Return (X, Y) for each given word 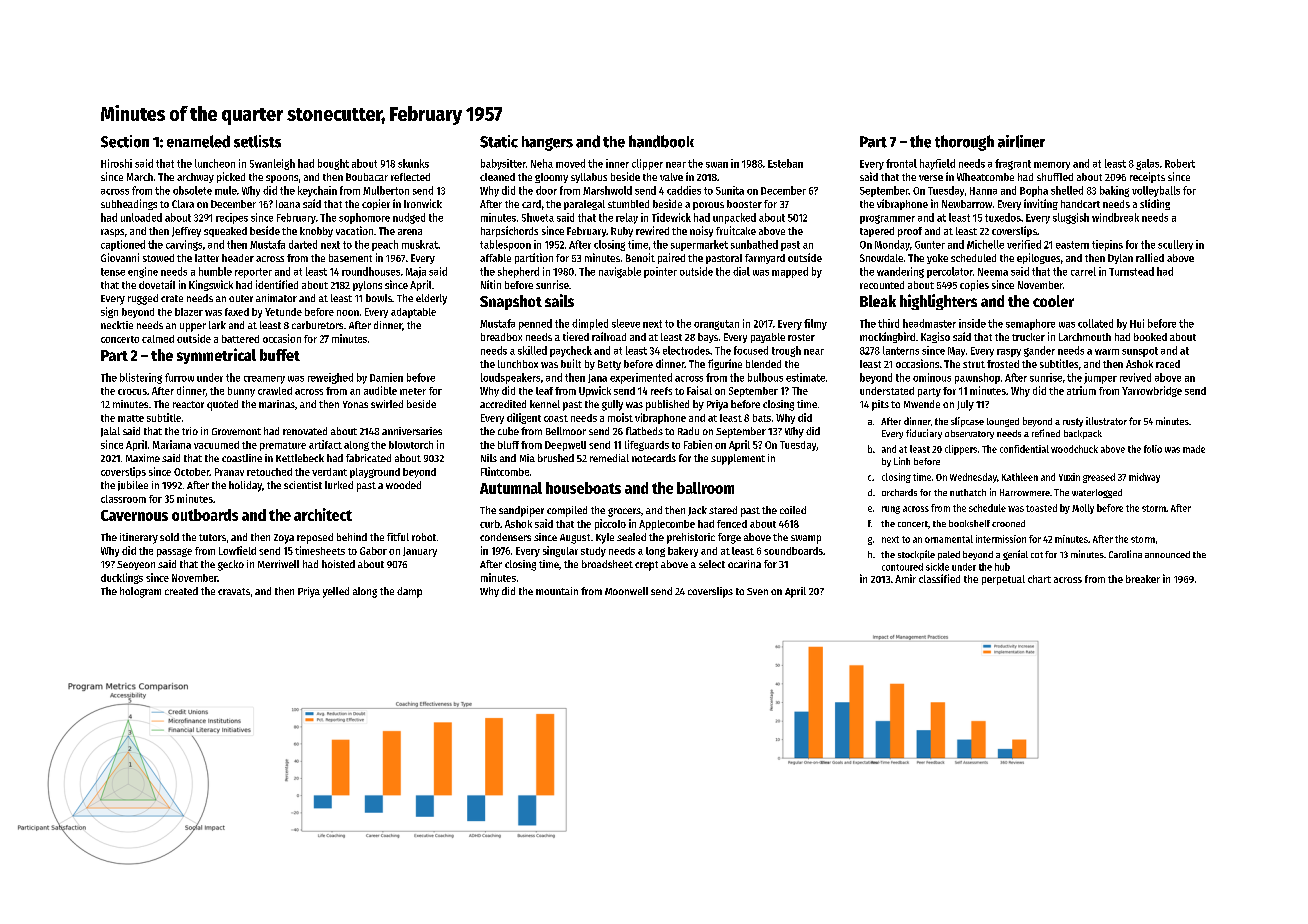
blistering (141, 378)
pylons (367, 286)
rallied (1150, 257)
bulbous (765, 377)
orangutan (716, 325)
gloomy (551, 178)
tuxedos (1003, 217)
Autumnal (511, 488)
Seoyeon (136, 565)
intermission (1001, 539)
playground (375, 473)
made (1194, 449)
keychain (317, 191)
